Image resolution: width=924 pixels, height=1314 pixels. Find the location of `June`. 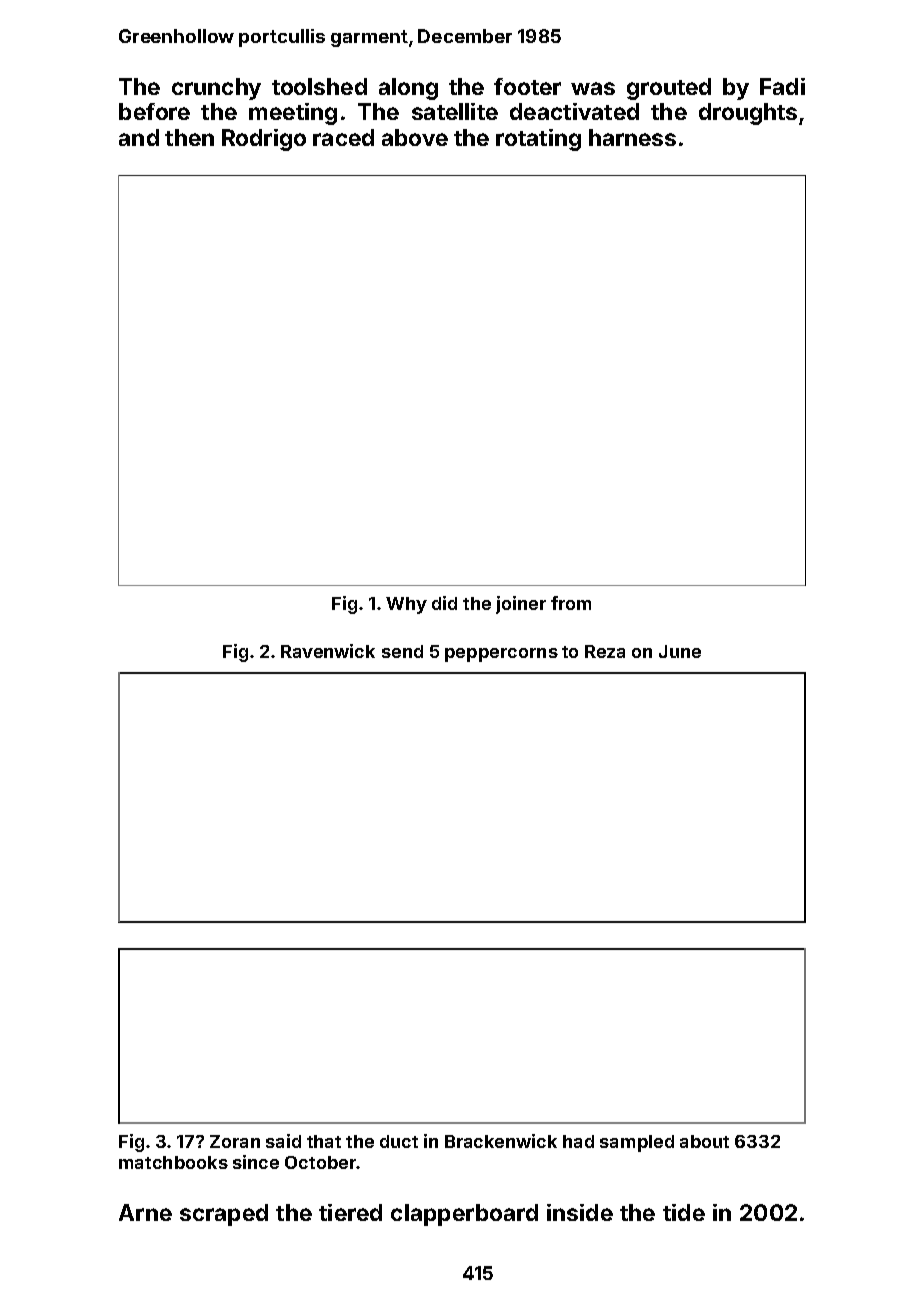

June is located at coordinates (680, 651).
